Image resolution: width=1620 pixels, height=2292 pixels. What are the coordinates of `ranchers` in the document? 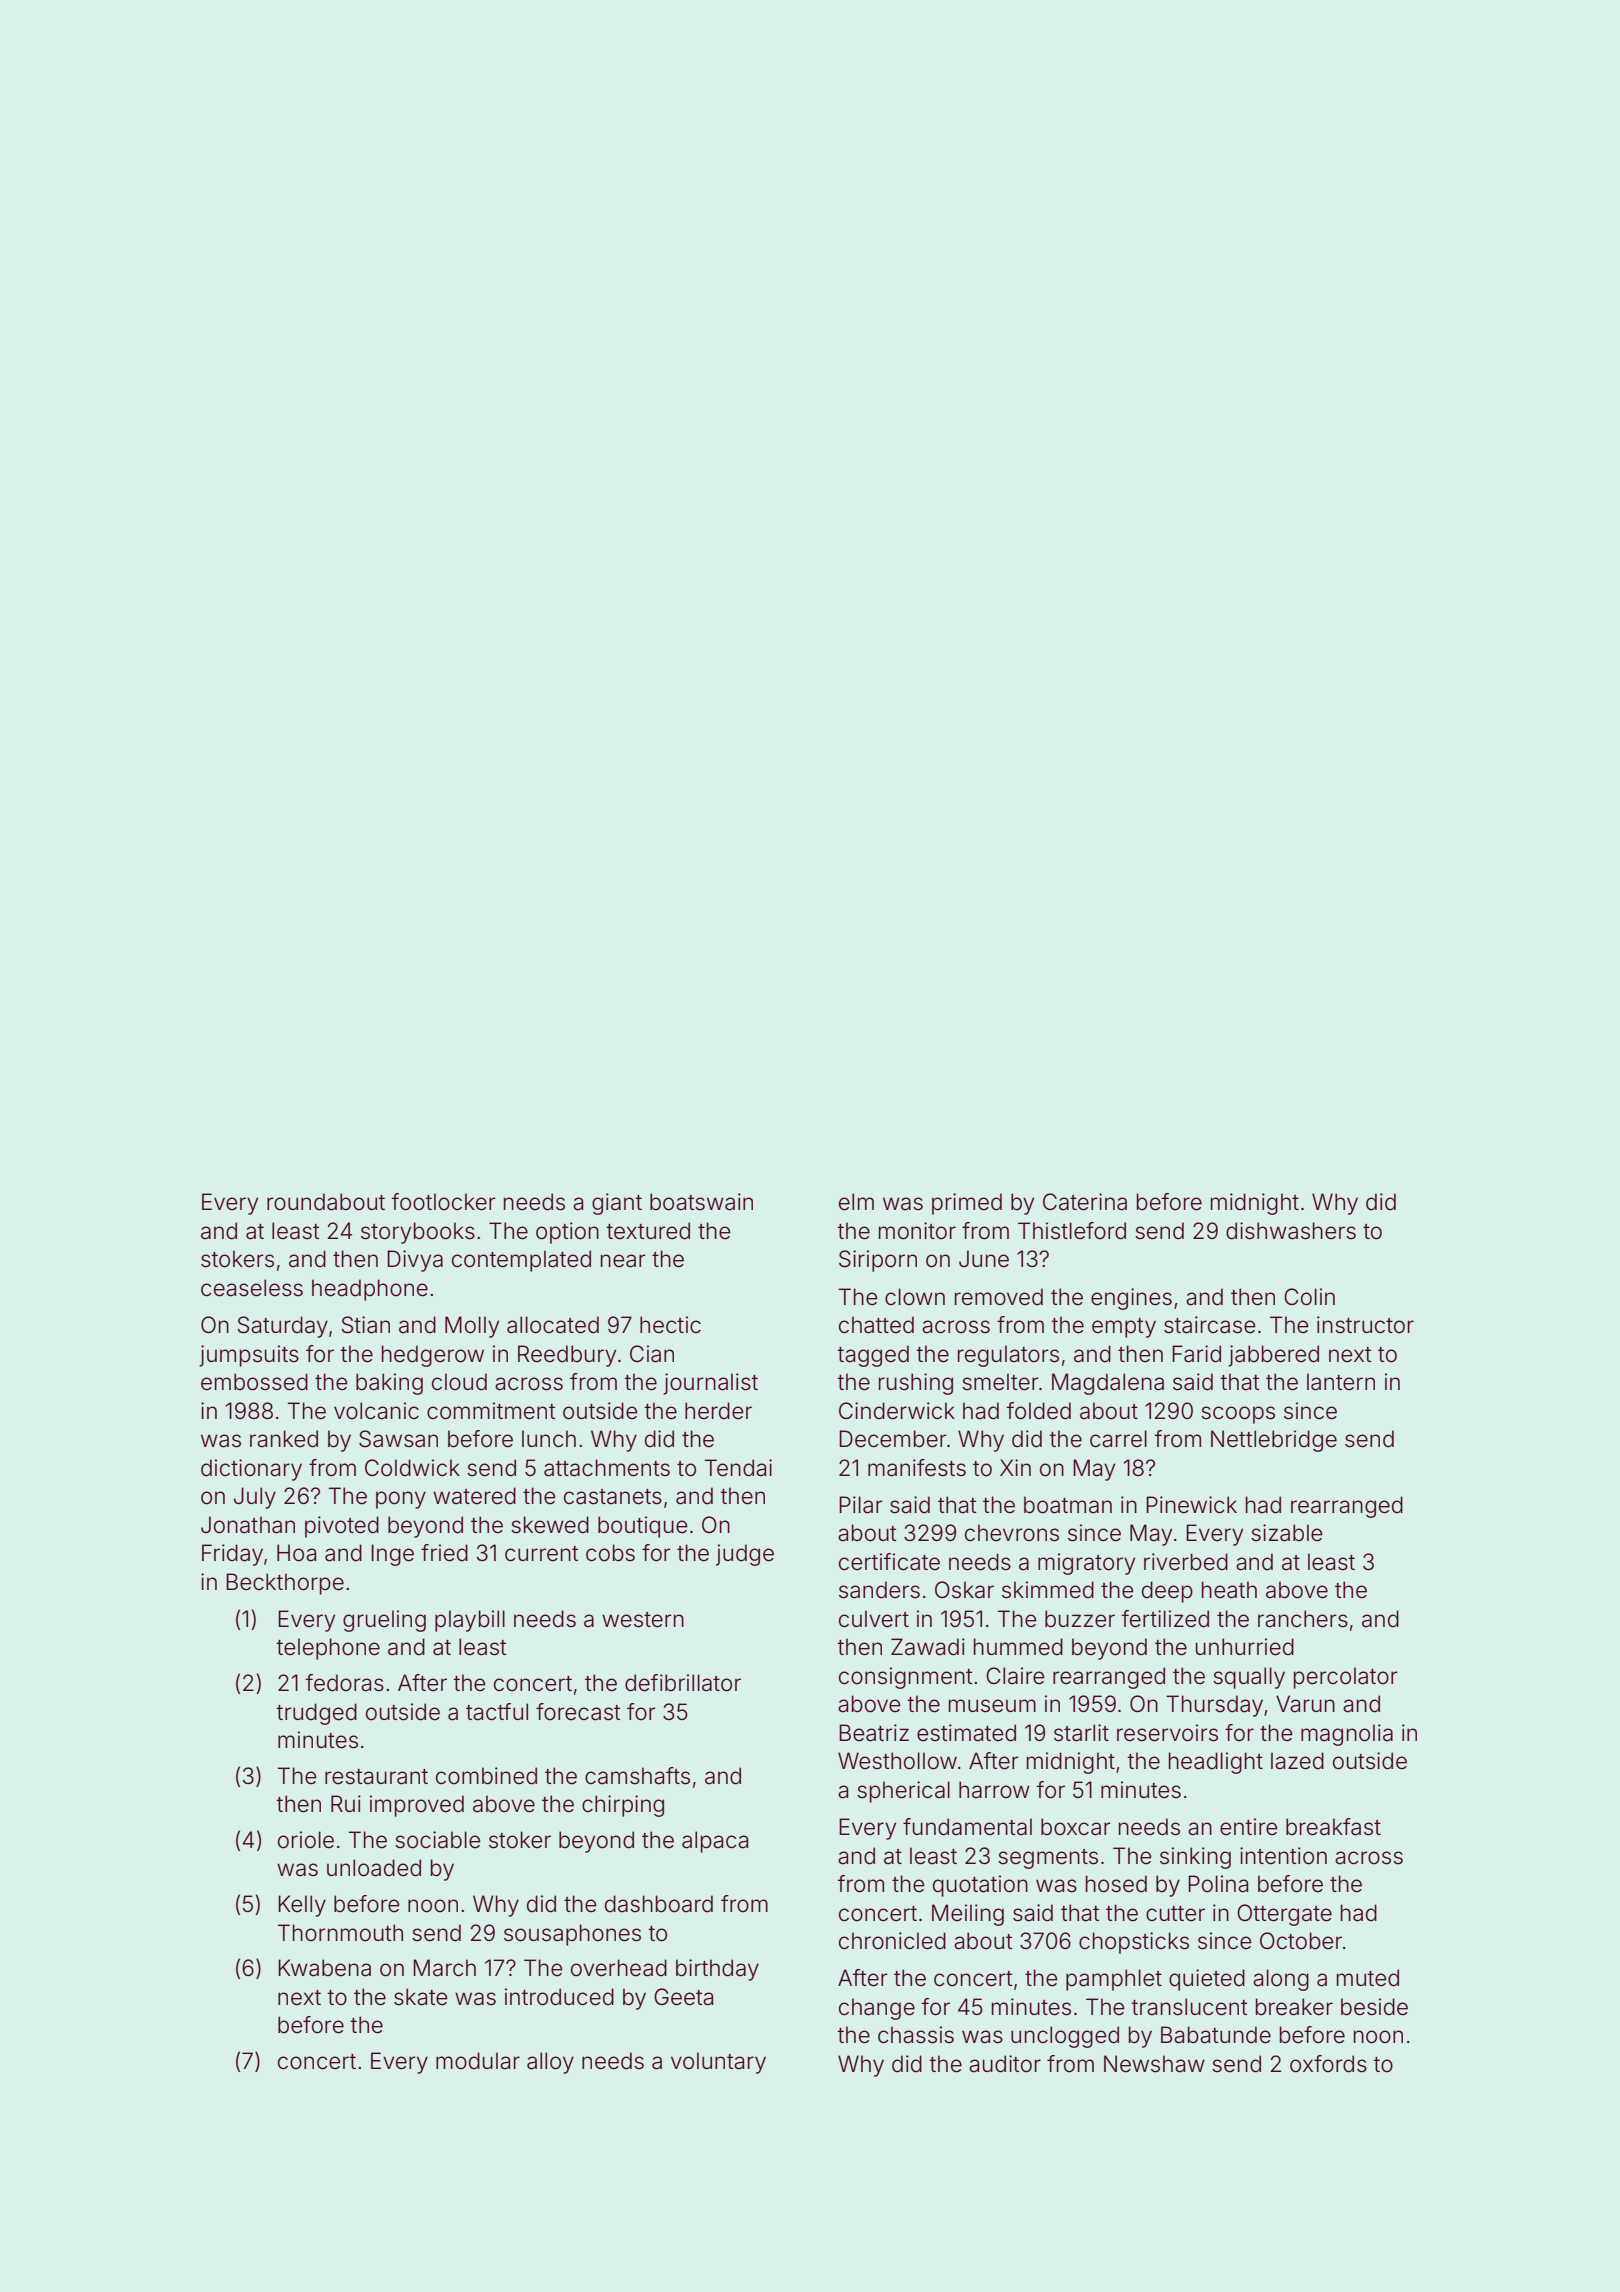 It's located at (1303, 1619).
